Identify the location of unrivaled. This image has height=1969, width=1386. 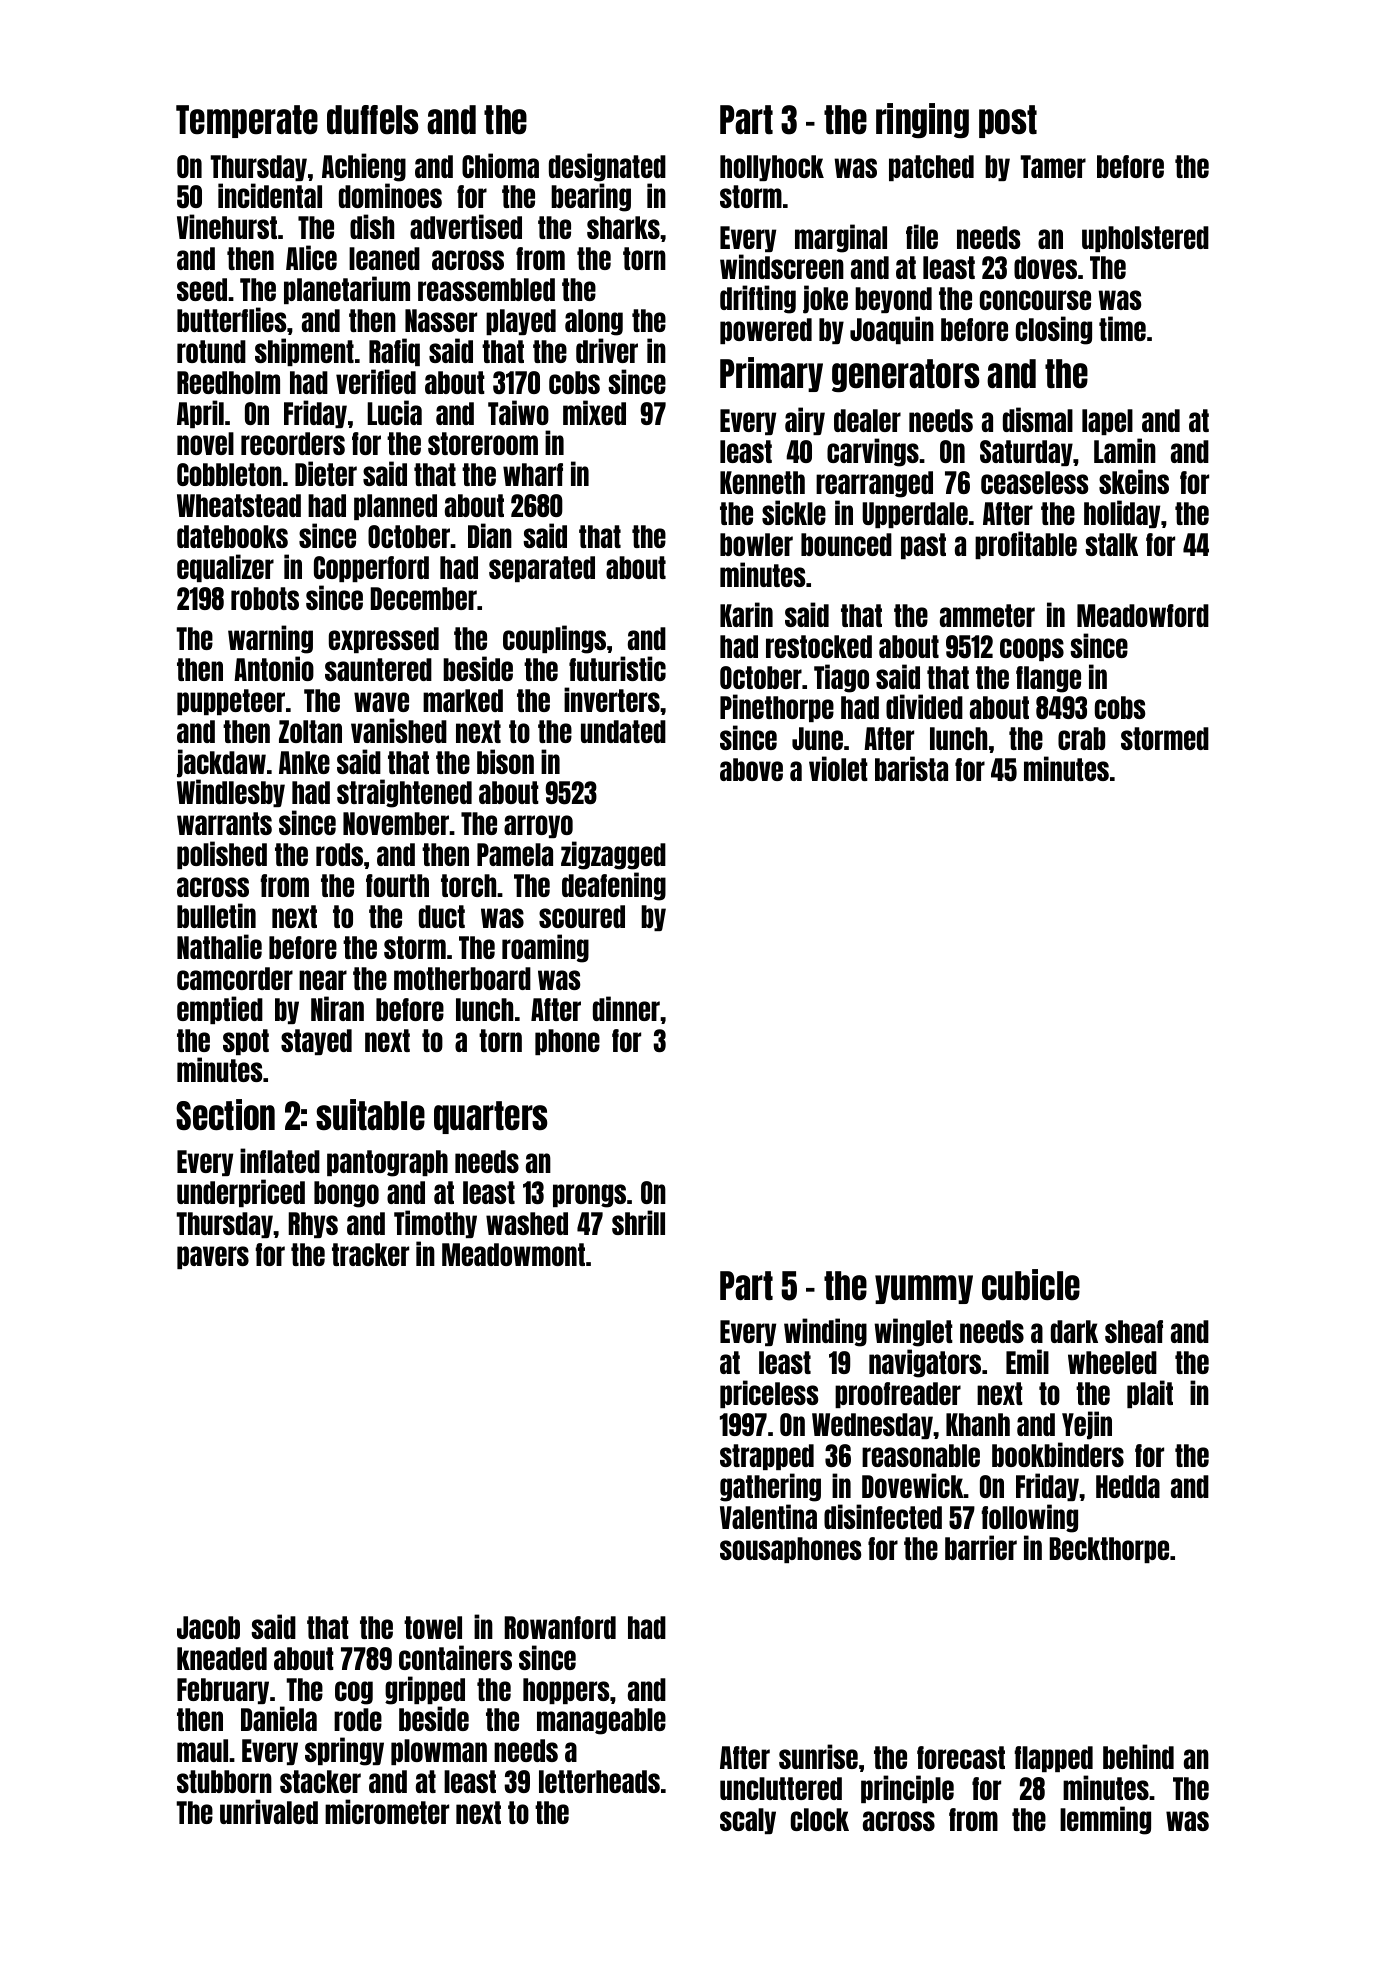
(269, 1811).
